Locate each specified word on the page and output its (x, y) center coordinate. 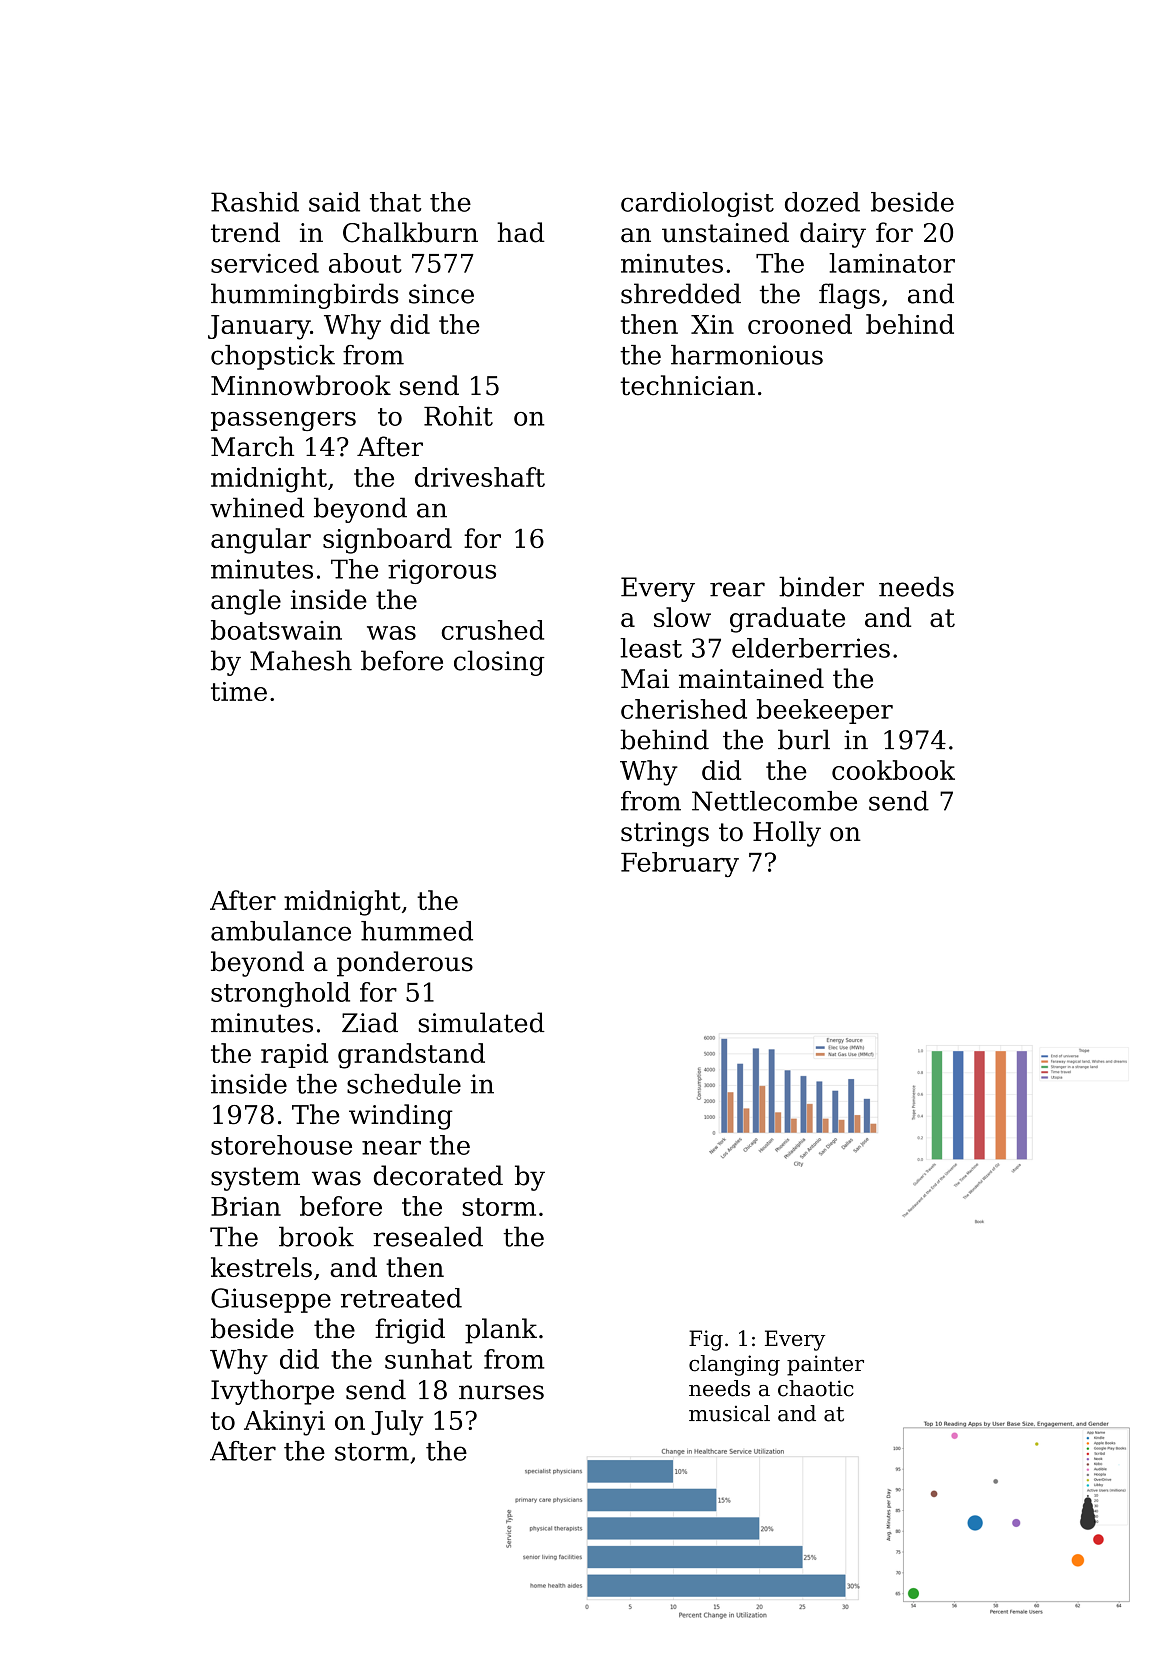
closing (499, 663)
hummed (417, 931)
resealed (428, 1236)
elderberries (811, 648)
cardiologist (697, 204)
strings (665, 834)
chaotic (816, 1388)
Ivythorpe (272, 1392)
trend (245, 232)
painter (825, 1365)
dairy (833, 235)
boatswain (276, 630)
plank (501, 1331)
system (255, 1179)
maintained (751, 678)
